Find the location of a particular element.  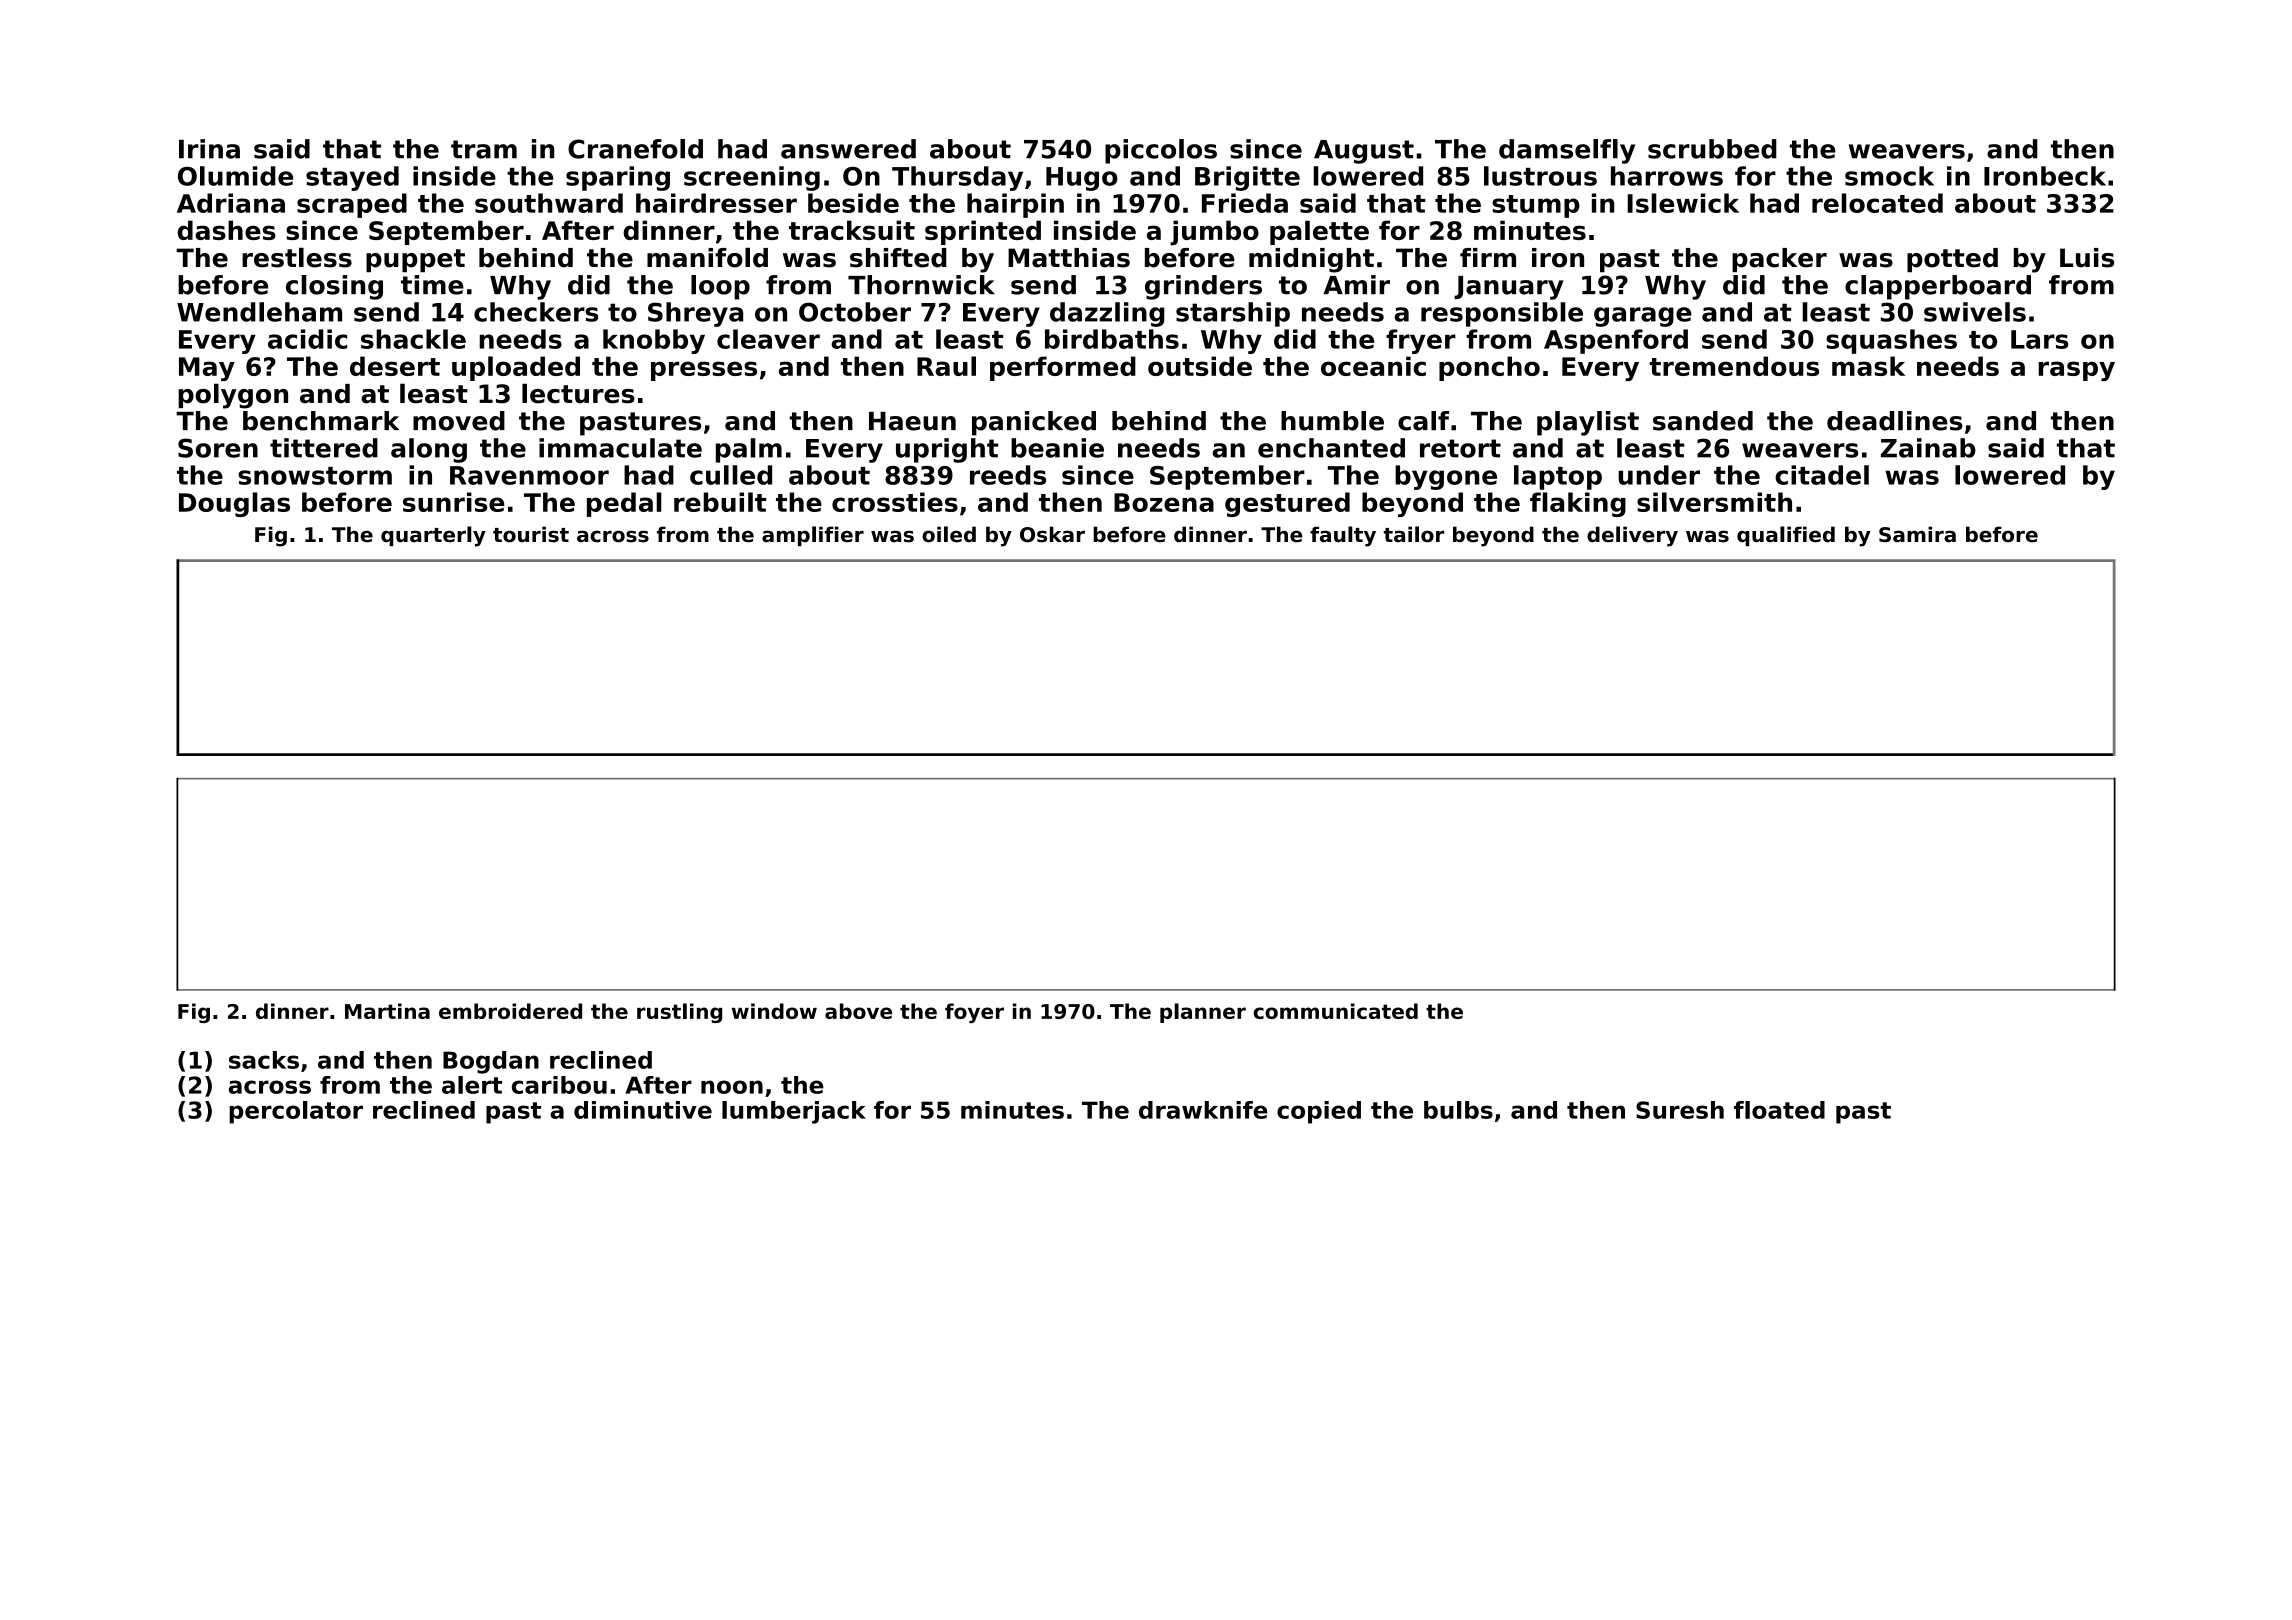

Wendleham is located at coordinates (259, 312).
